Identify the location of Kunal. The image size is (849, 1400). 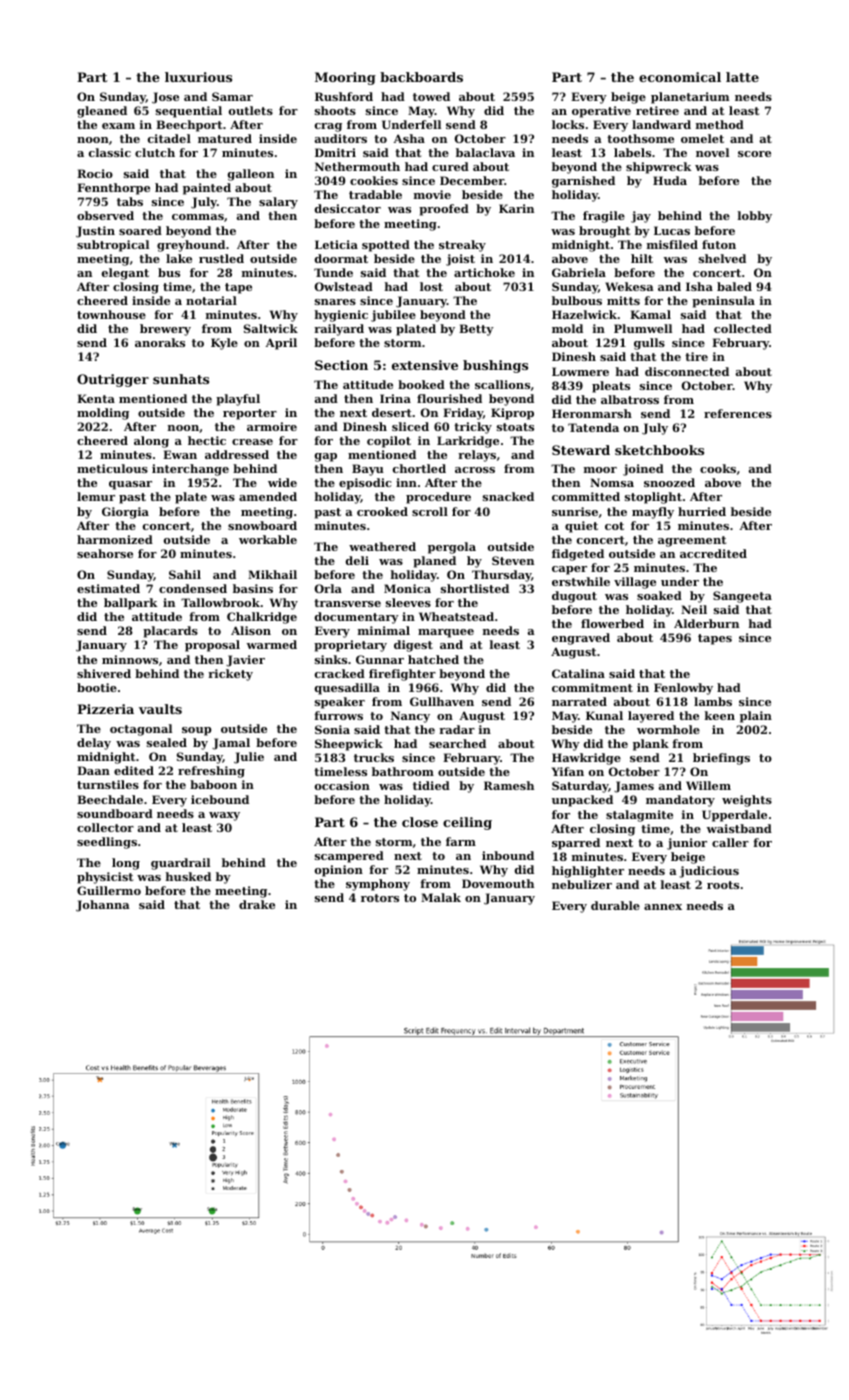
(604, 715).
